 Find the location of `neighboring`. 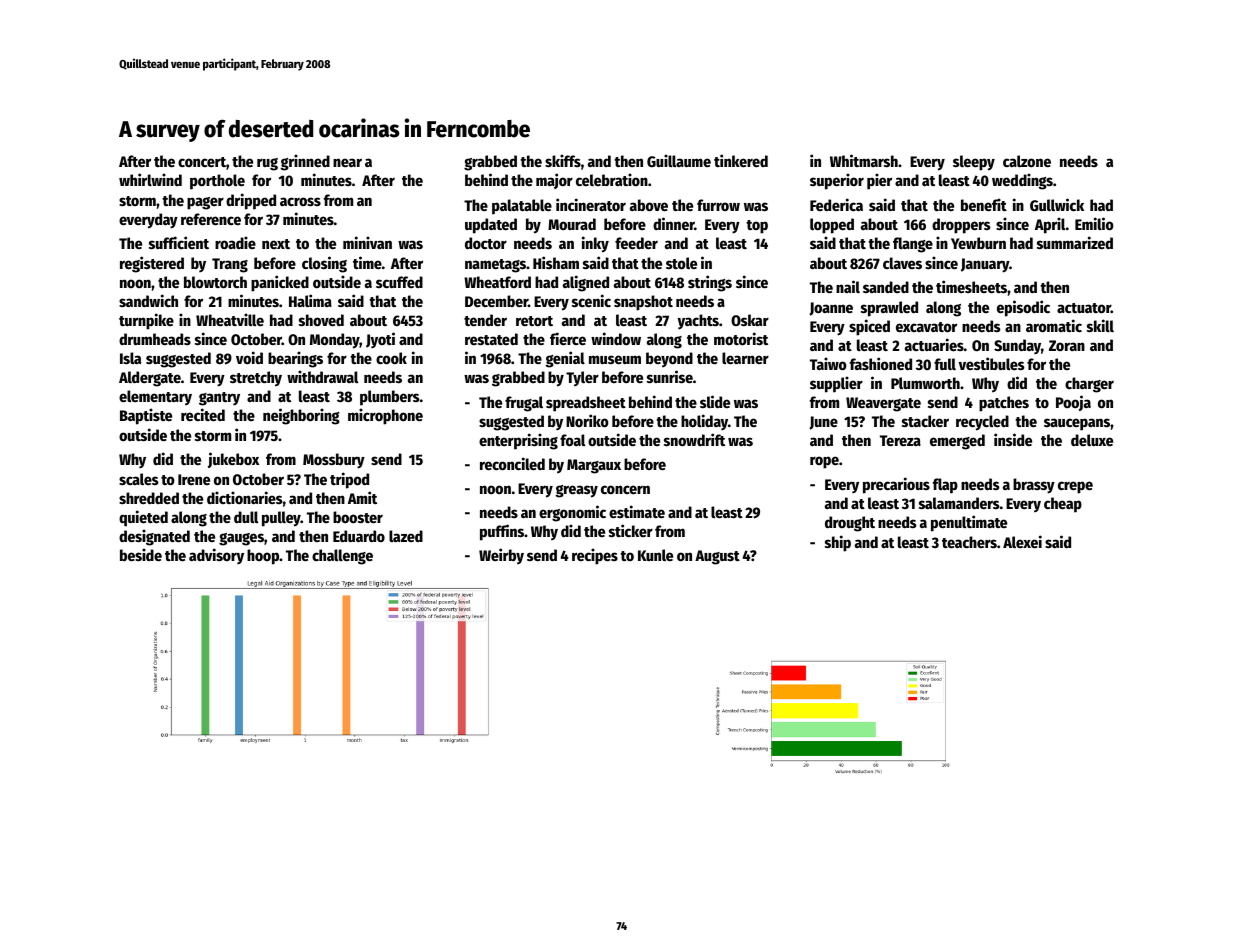

neighboring is located at coordinates (301, 416).
